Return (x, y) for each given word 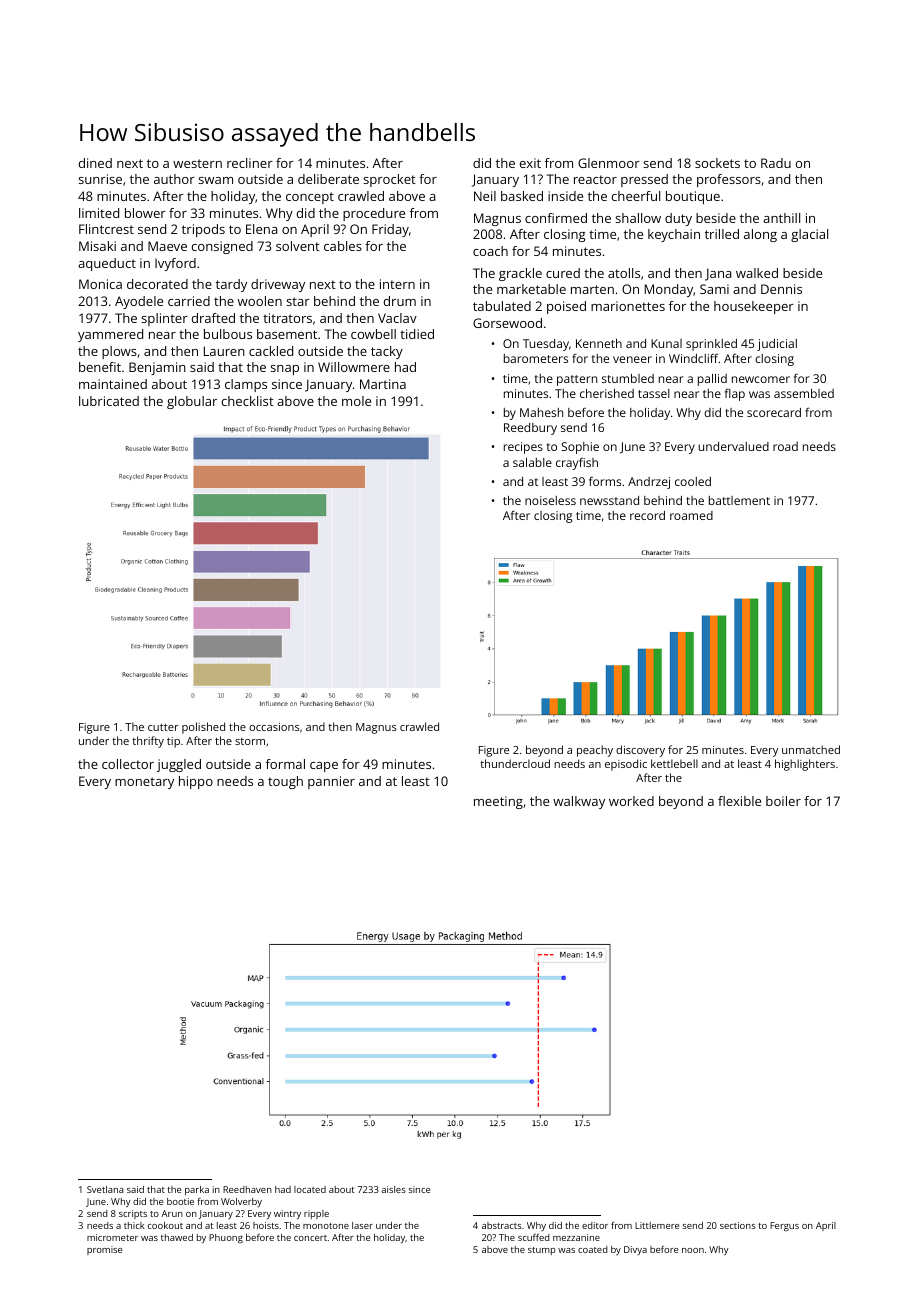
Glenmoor (609, 163)
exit (530, 163)
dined (95, 163)
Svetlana (105, 1189)
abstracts (502, 1225)
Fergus (784, 1226)
